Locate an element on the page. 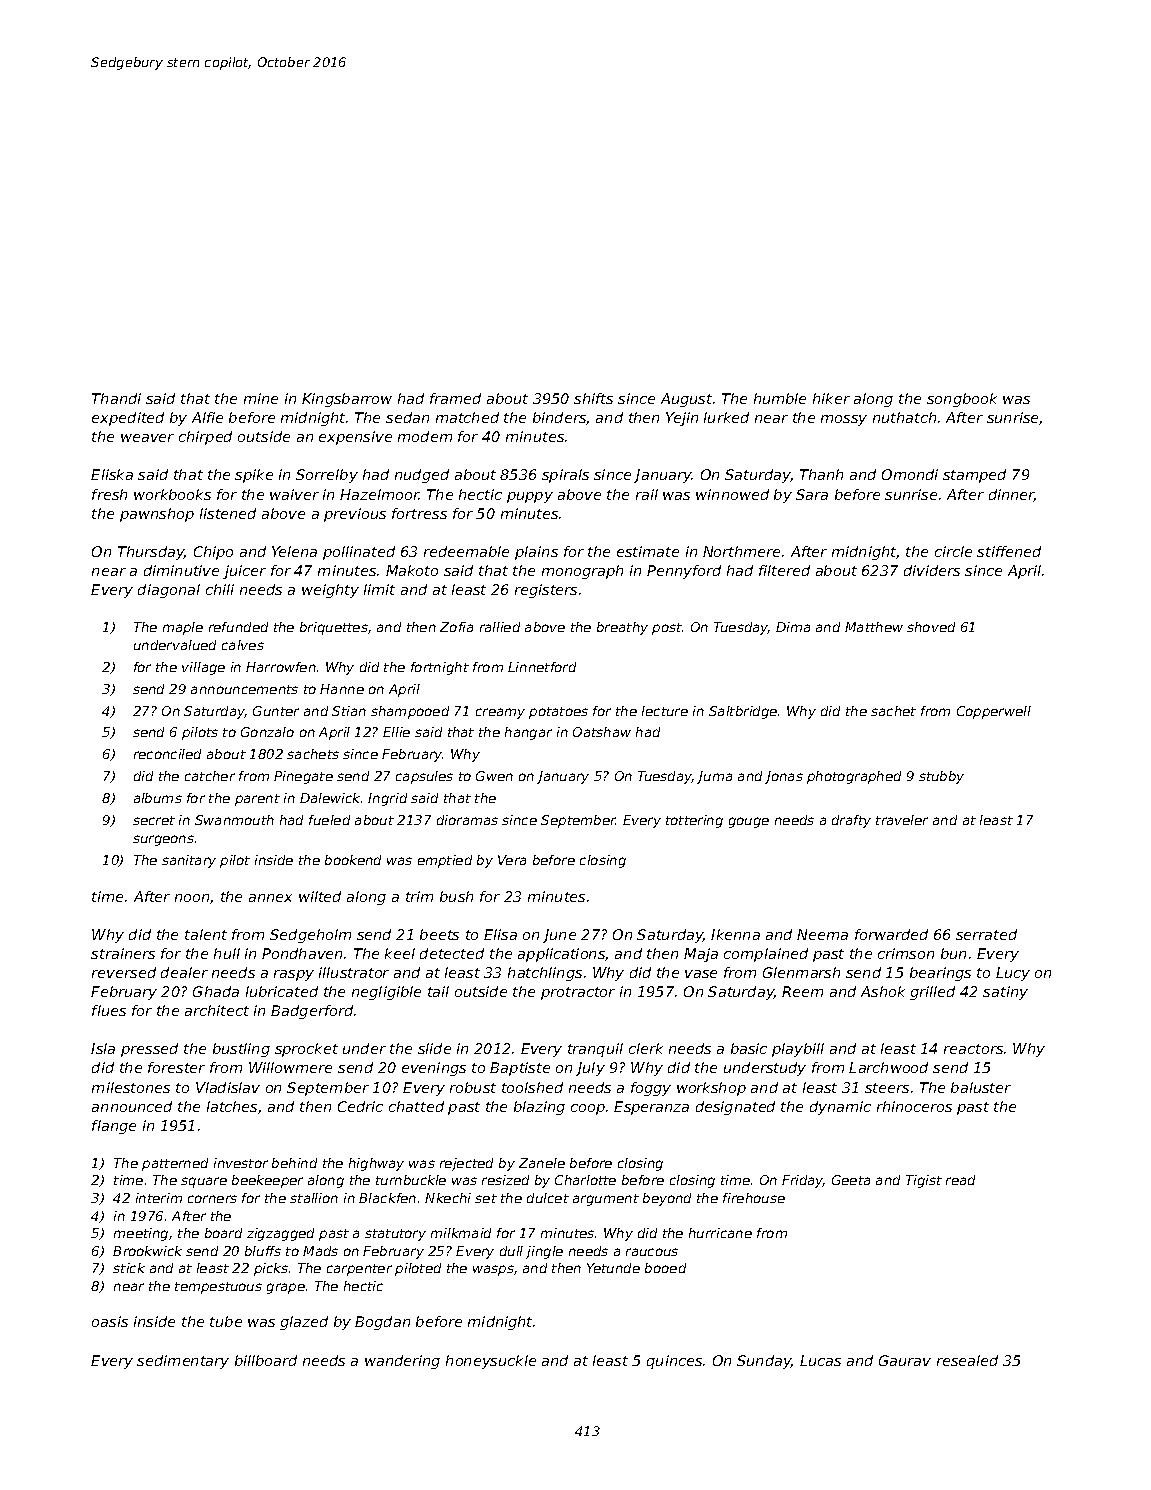 The image size is (1151, 1490). set is located at coordinates (486, 1198).
